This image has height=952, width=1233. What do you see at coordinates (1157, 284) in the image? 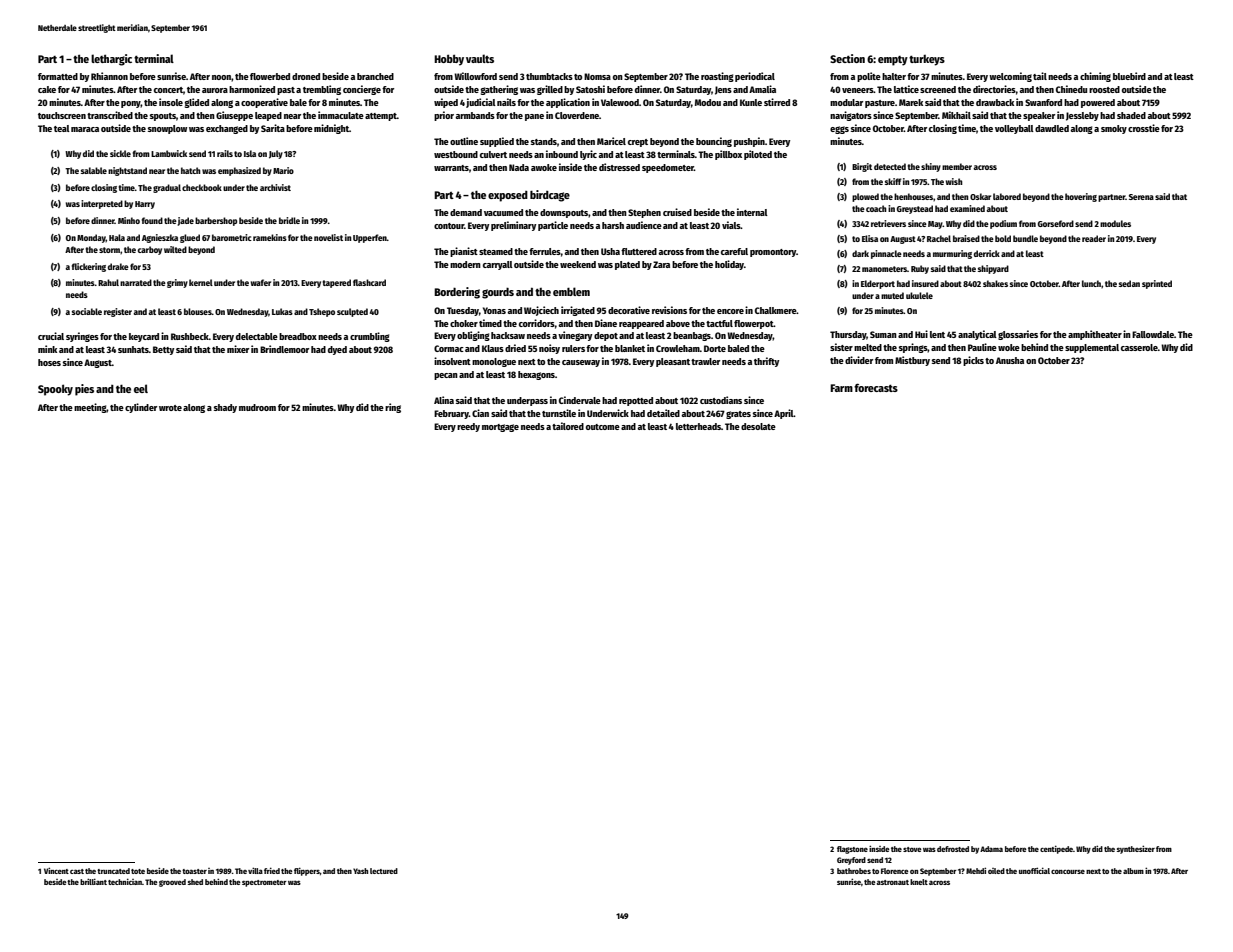
I see `sprinted` at bounding box center [1157, 284].
